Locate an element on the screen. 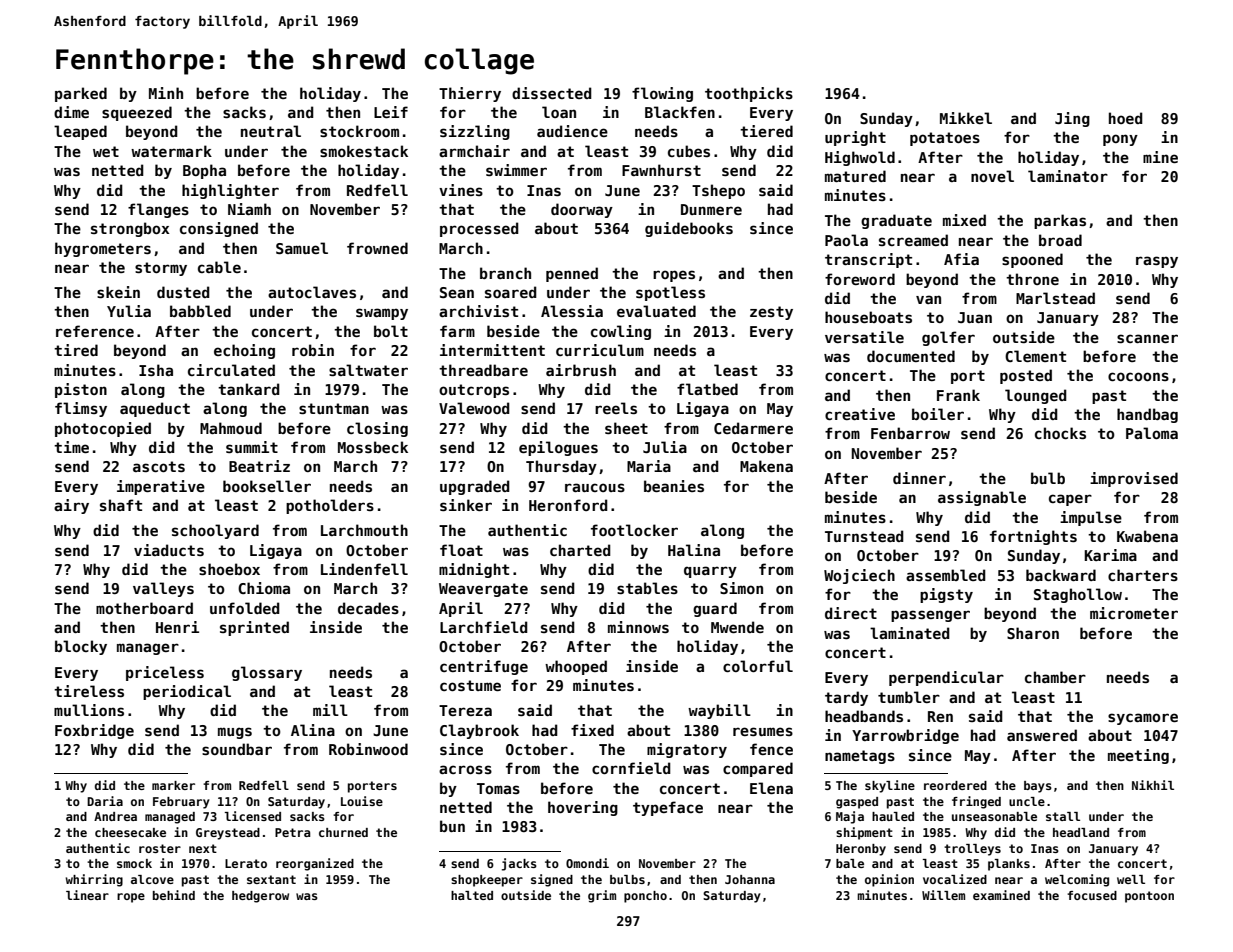 This screenshot has height=952, width=1233. versatile is located at coordinates (864, 337).
